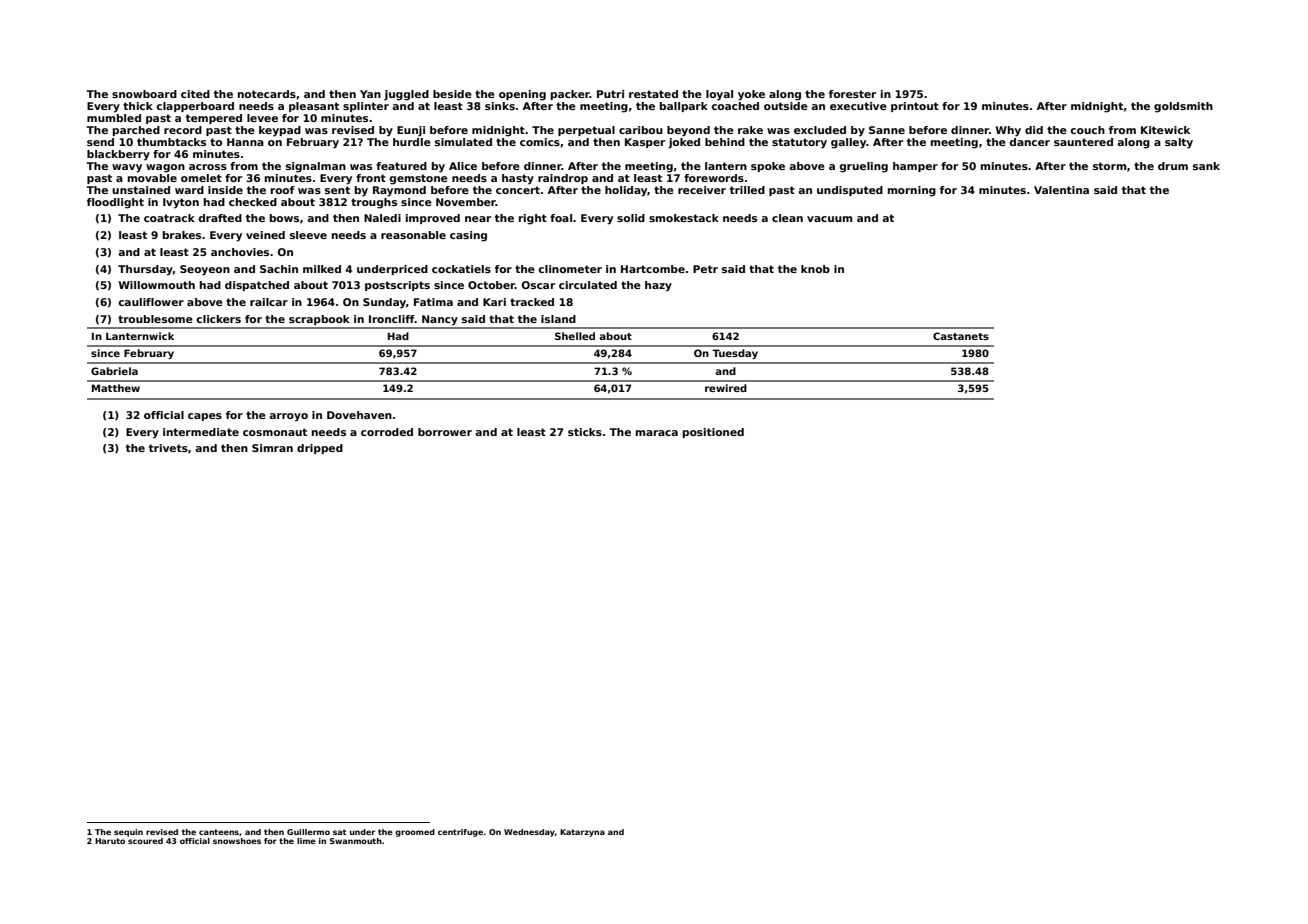 This screenshot has height=924, width=1308. Describe the element at coordinates (852, 94) in the screenshot. I see `forester` at that location.
